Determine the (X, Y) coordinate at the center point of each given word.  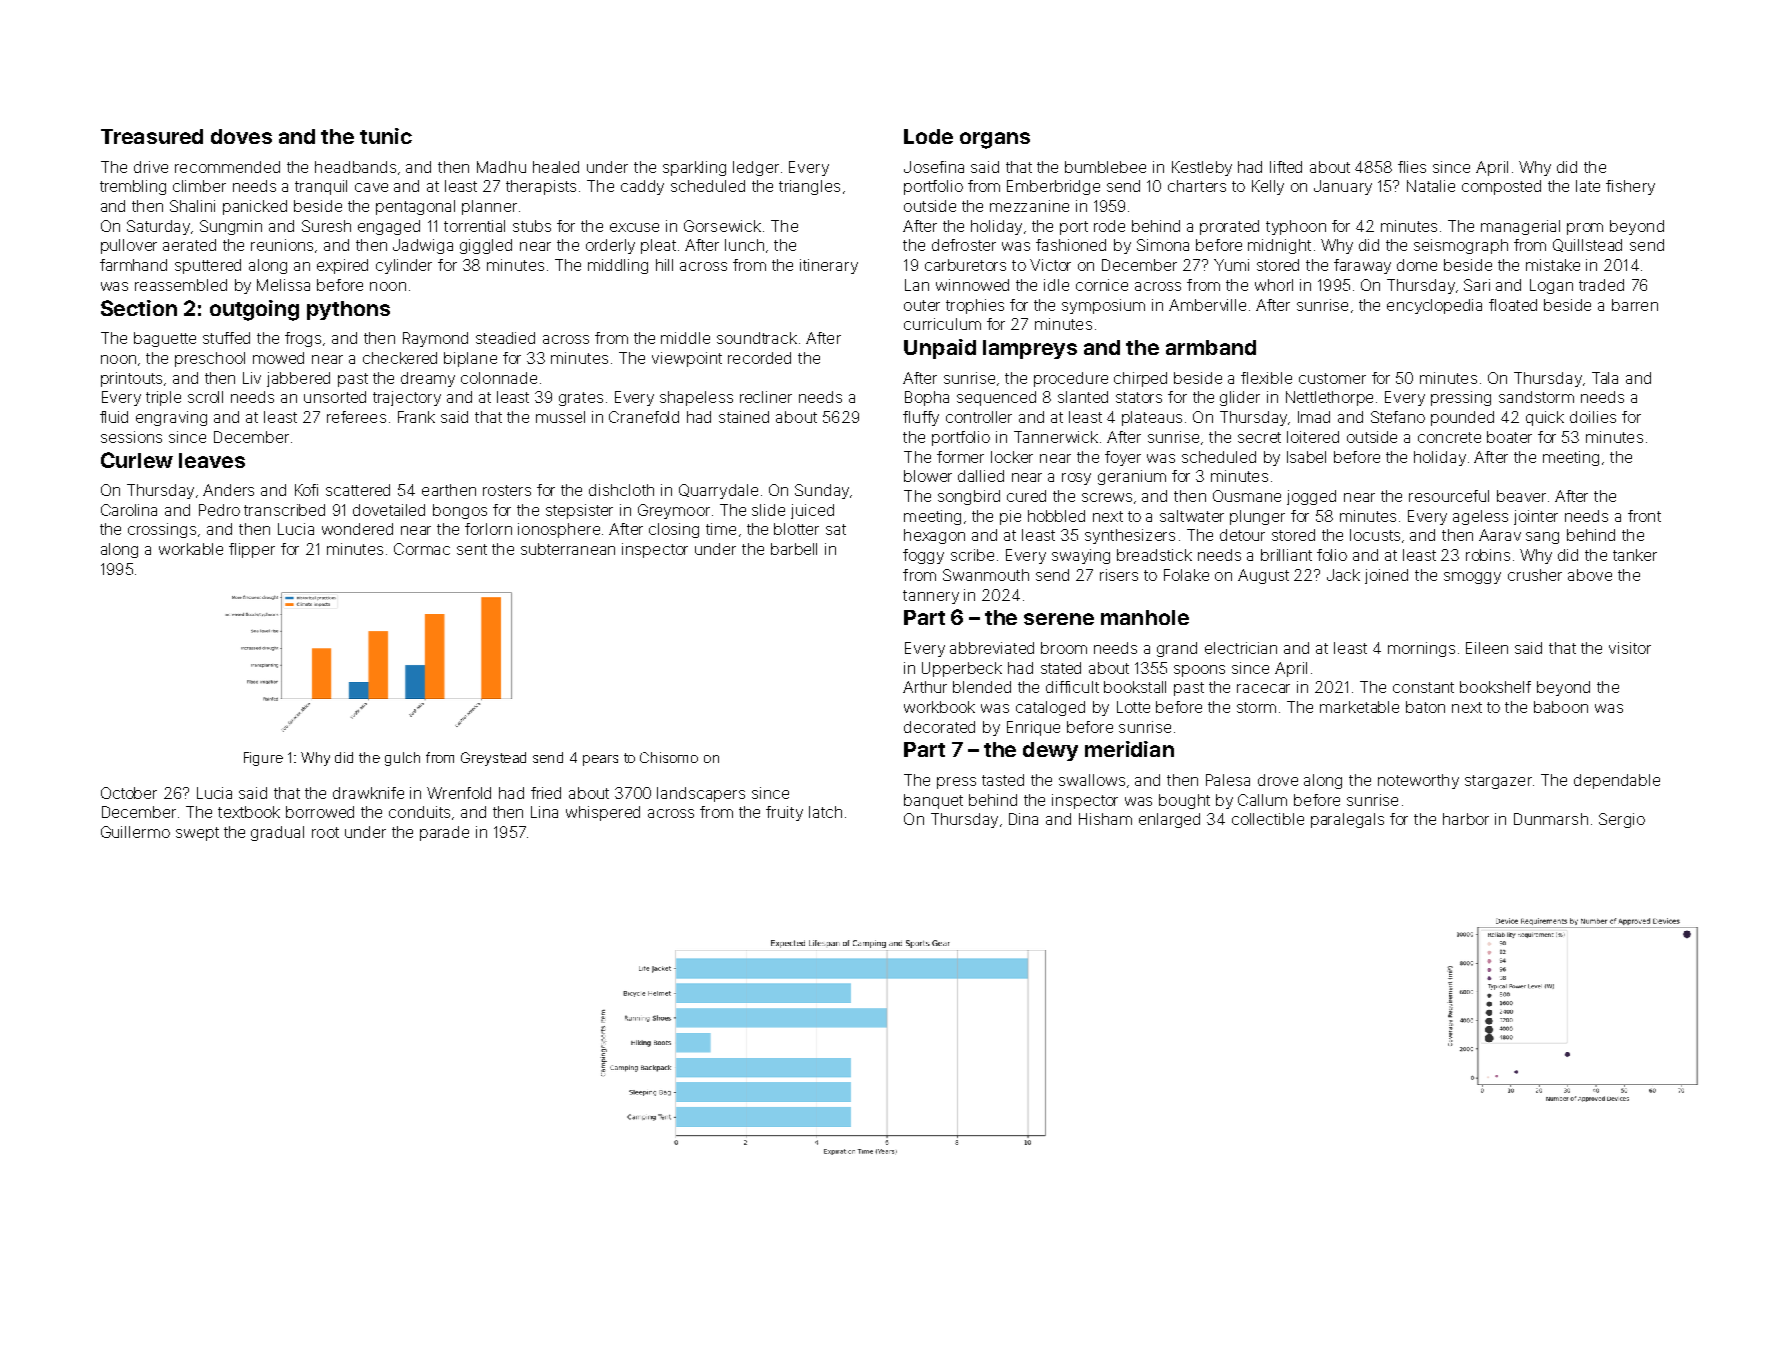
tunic (386, 136)
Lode (928, 136)
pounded (1462, 418)
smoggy (1472, 578)
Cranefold (644, 417)
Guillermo (135, 832)
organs (995, 140)
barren (1635, 305)
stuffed (226, 338)
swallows (1092, 780)
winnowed (972, 285)
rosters (507, 490)
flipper (252, 550)
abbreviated (992, 648)
